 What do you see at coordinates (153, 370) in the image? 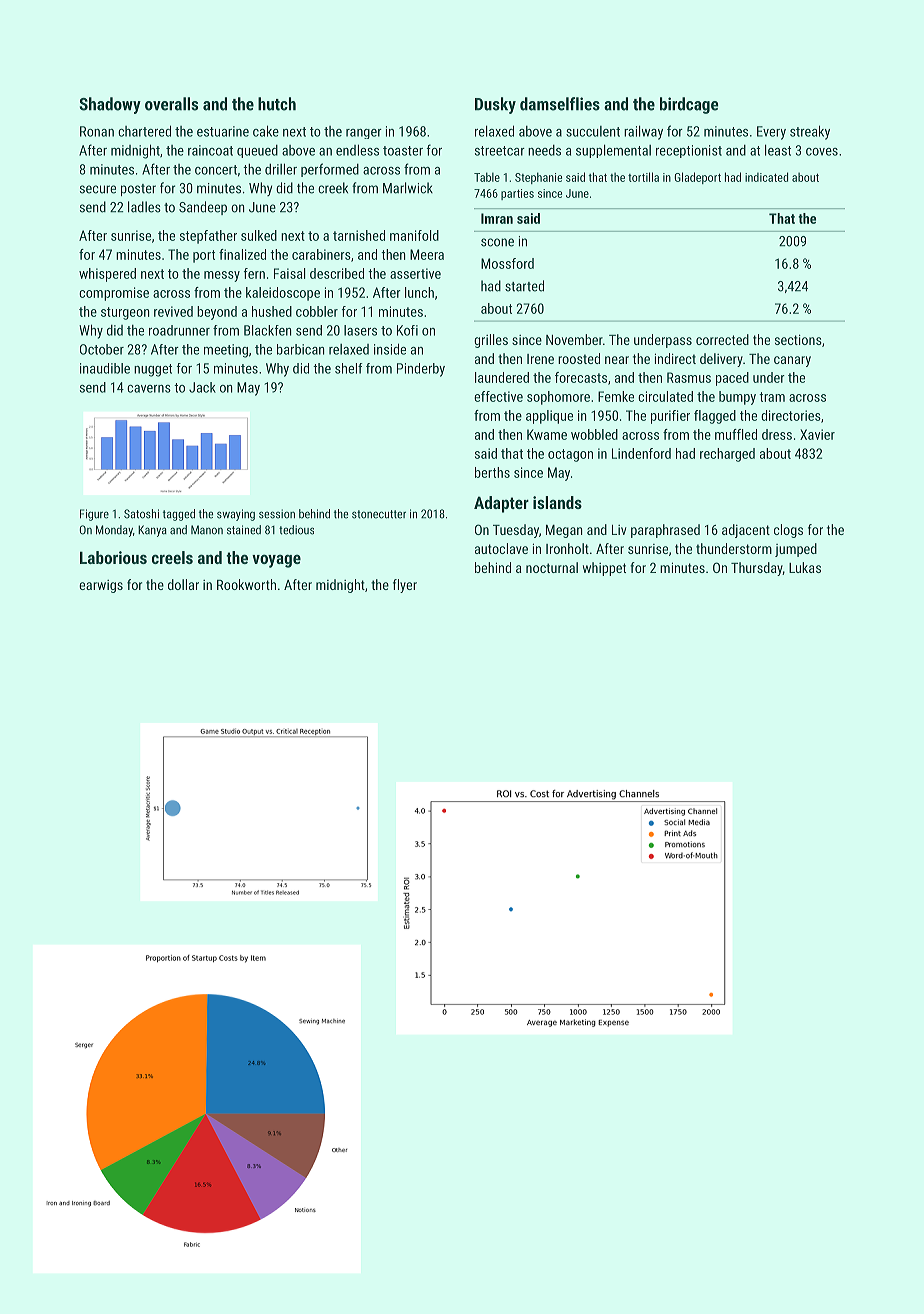
I see `nugget` at bounding box center [153, 370].
